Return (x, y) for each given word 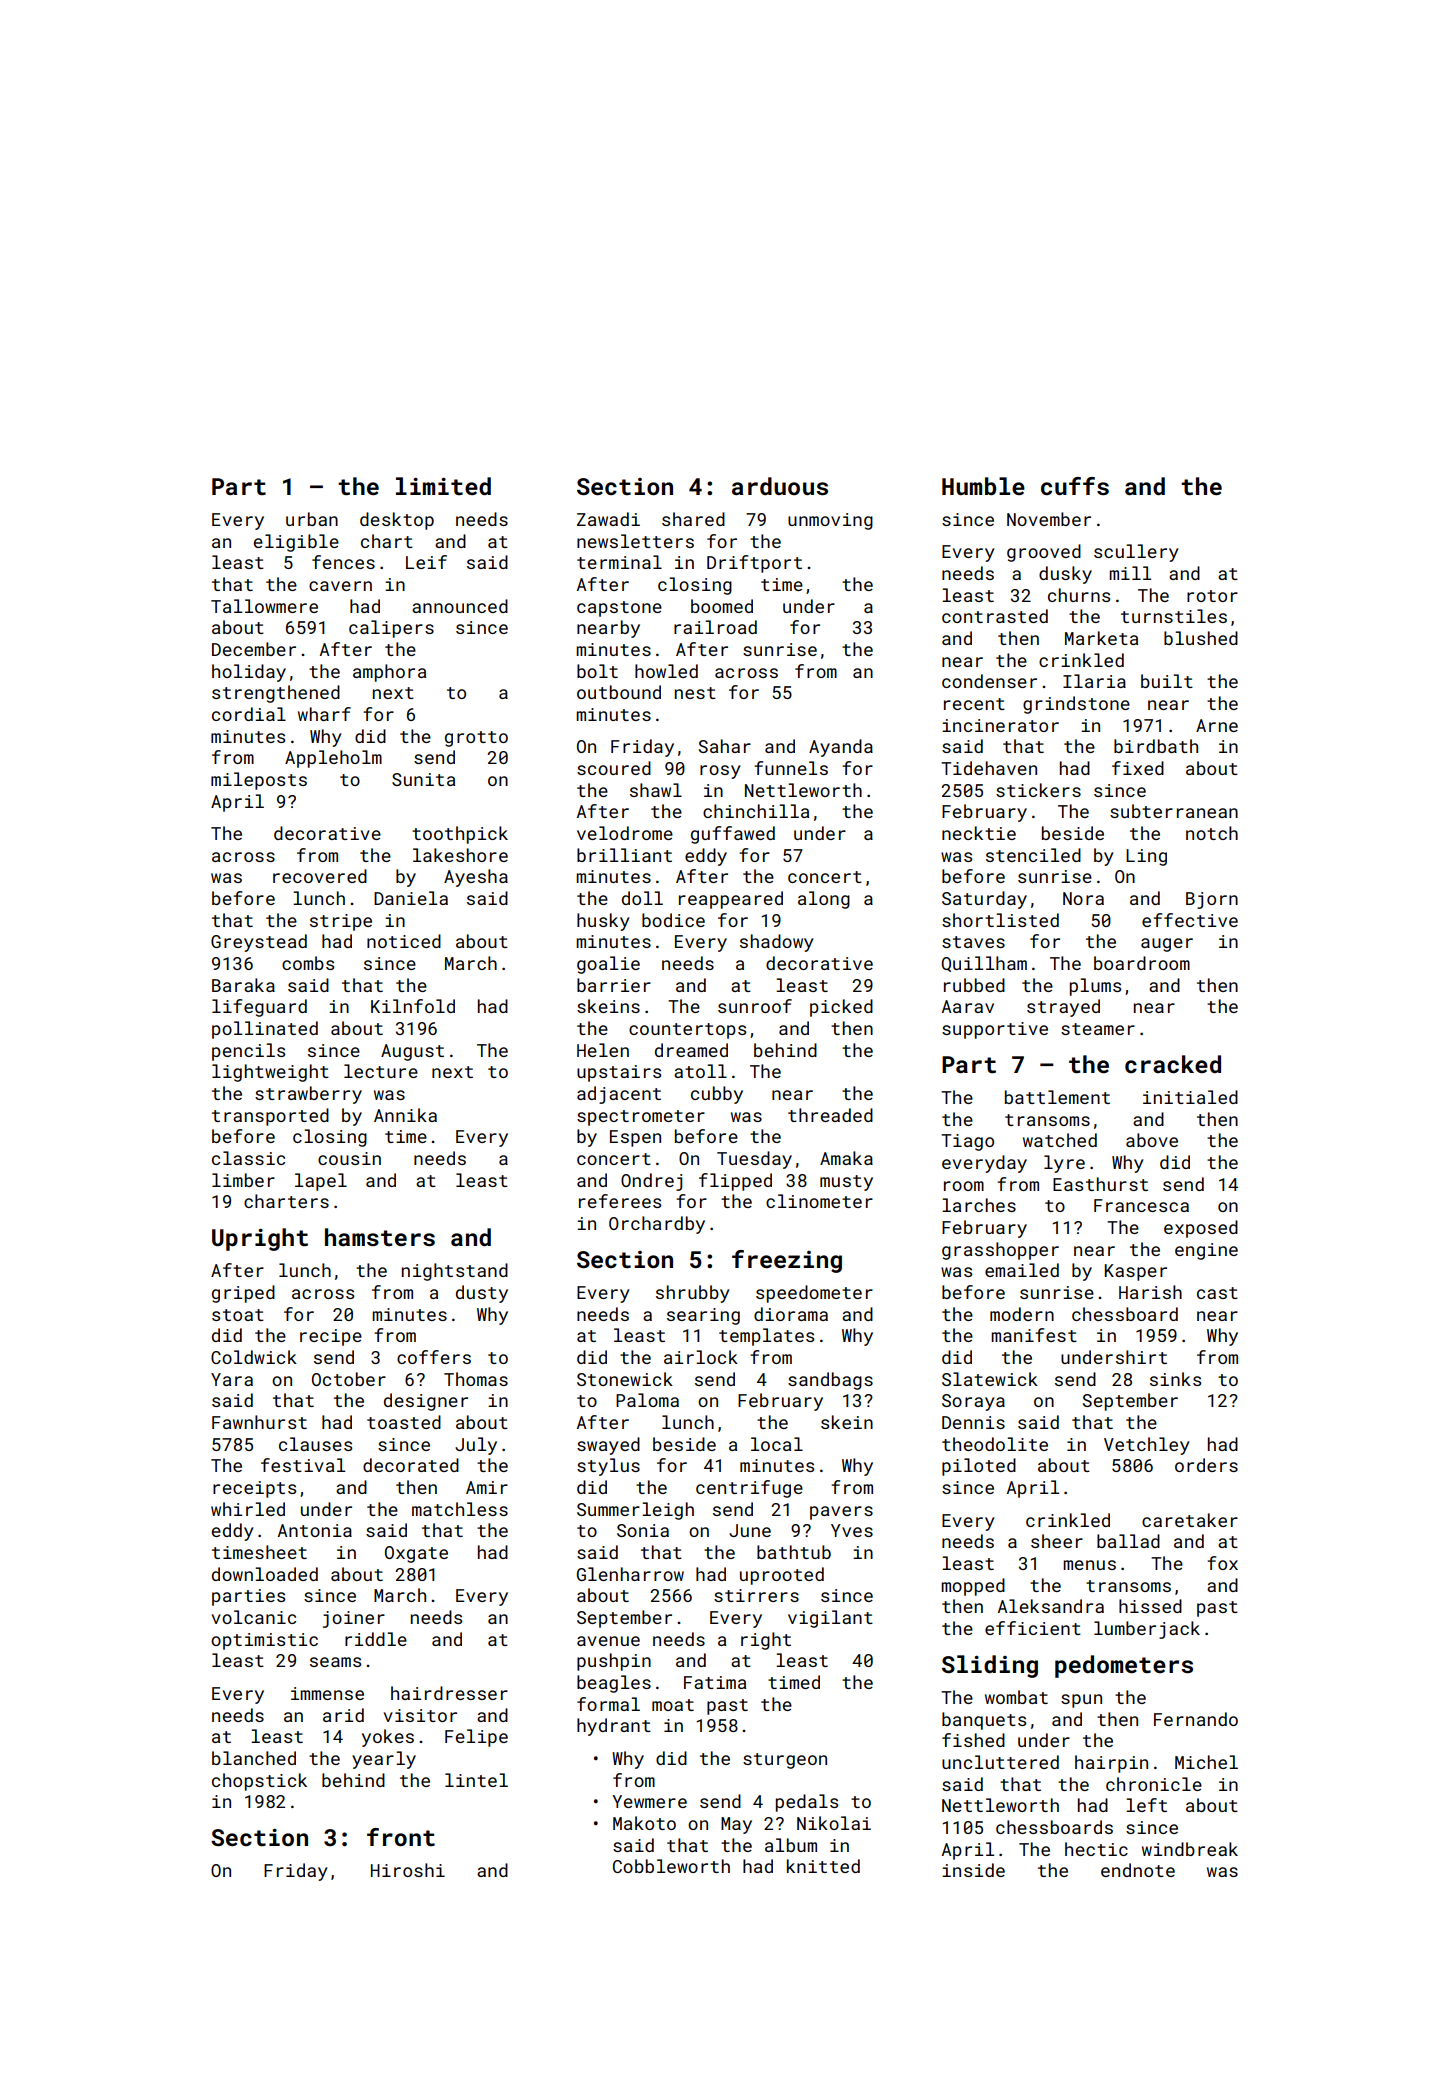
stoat (238, 1315)
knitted (823, 1866)
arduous (780, 486)
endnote (1138, 1870)
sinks (1175, 1379)
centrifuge (749, 1489)
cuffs (1075, 486)
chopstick (259, 1782)
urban (312, 519)
